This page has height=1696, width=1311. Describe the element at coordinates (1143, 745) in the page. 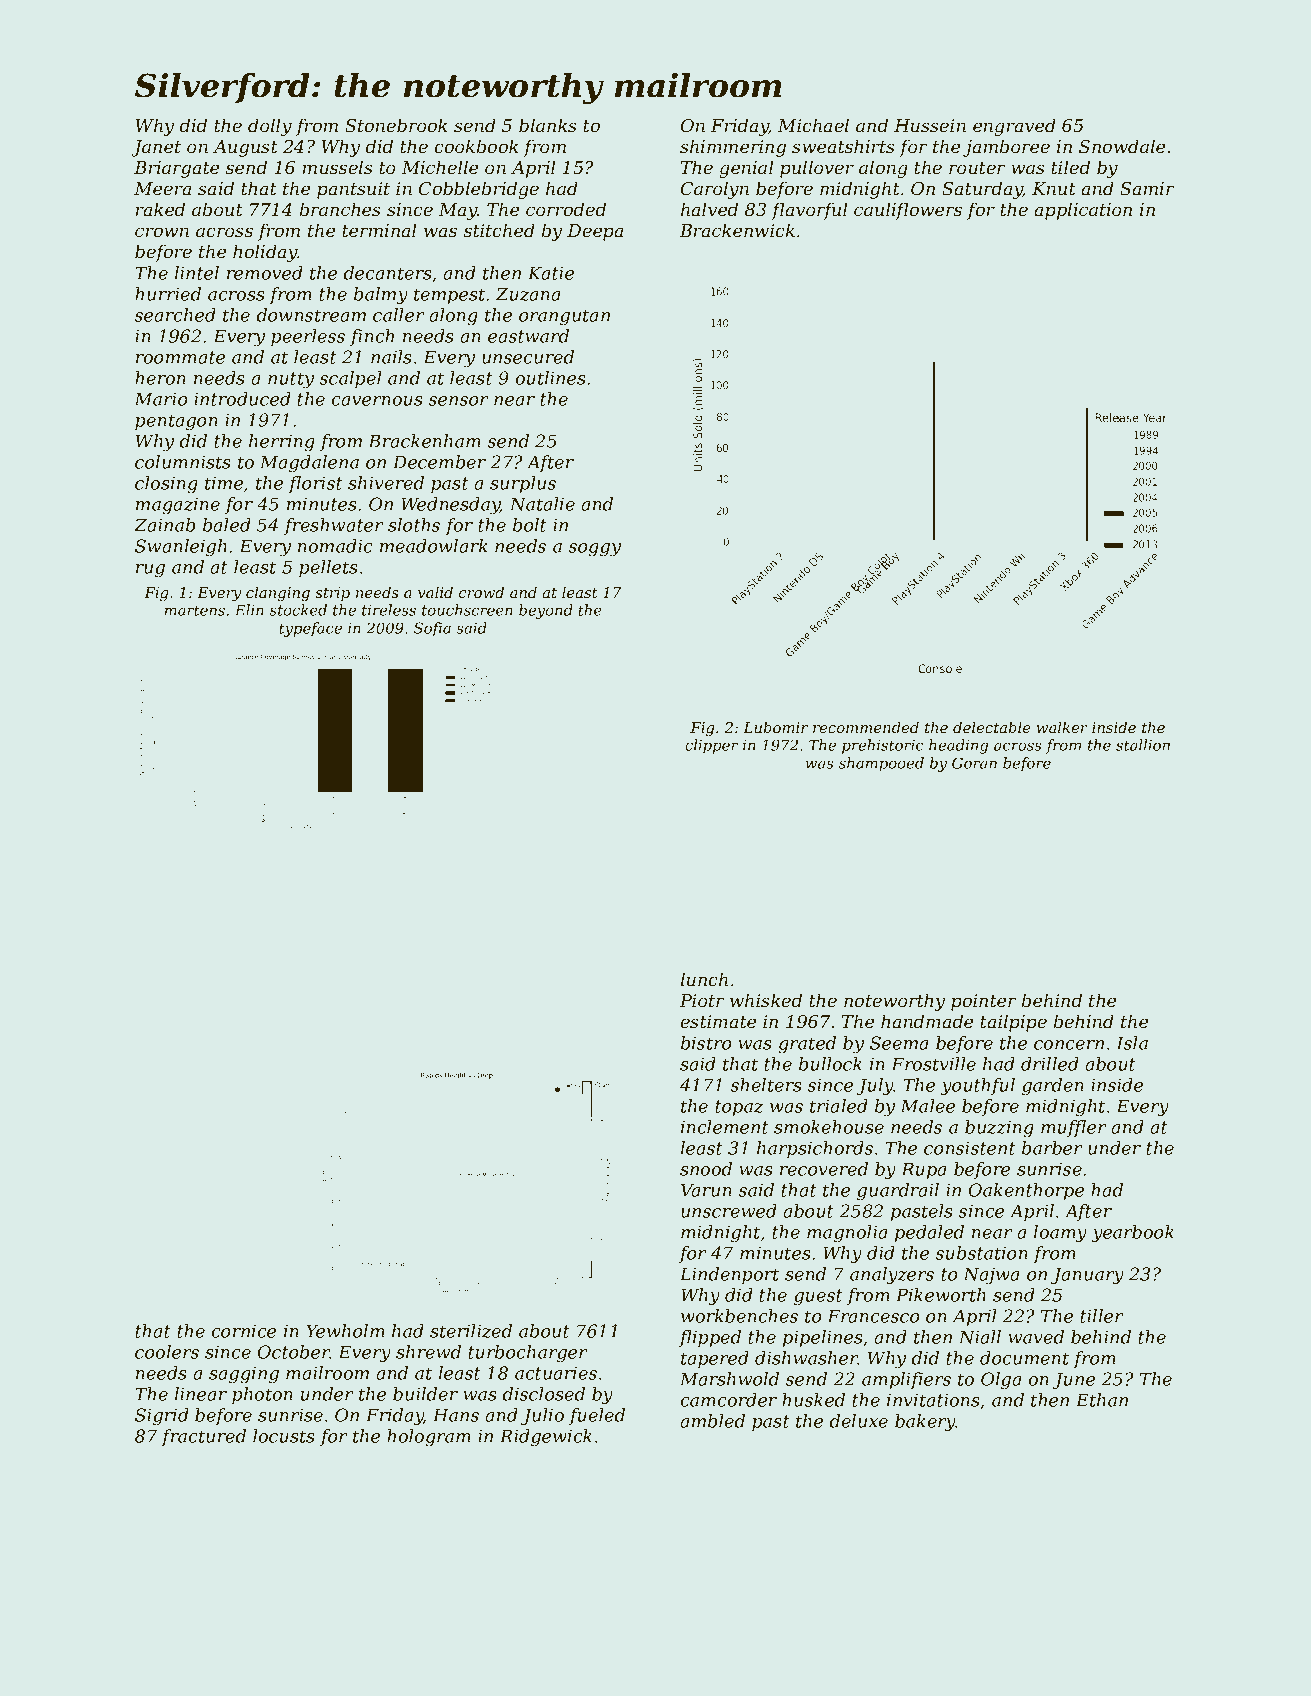

I see `stallion` at that location.
